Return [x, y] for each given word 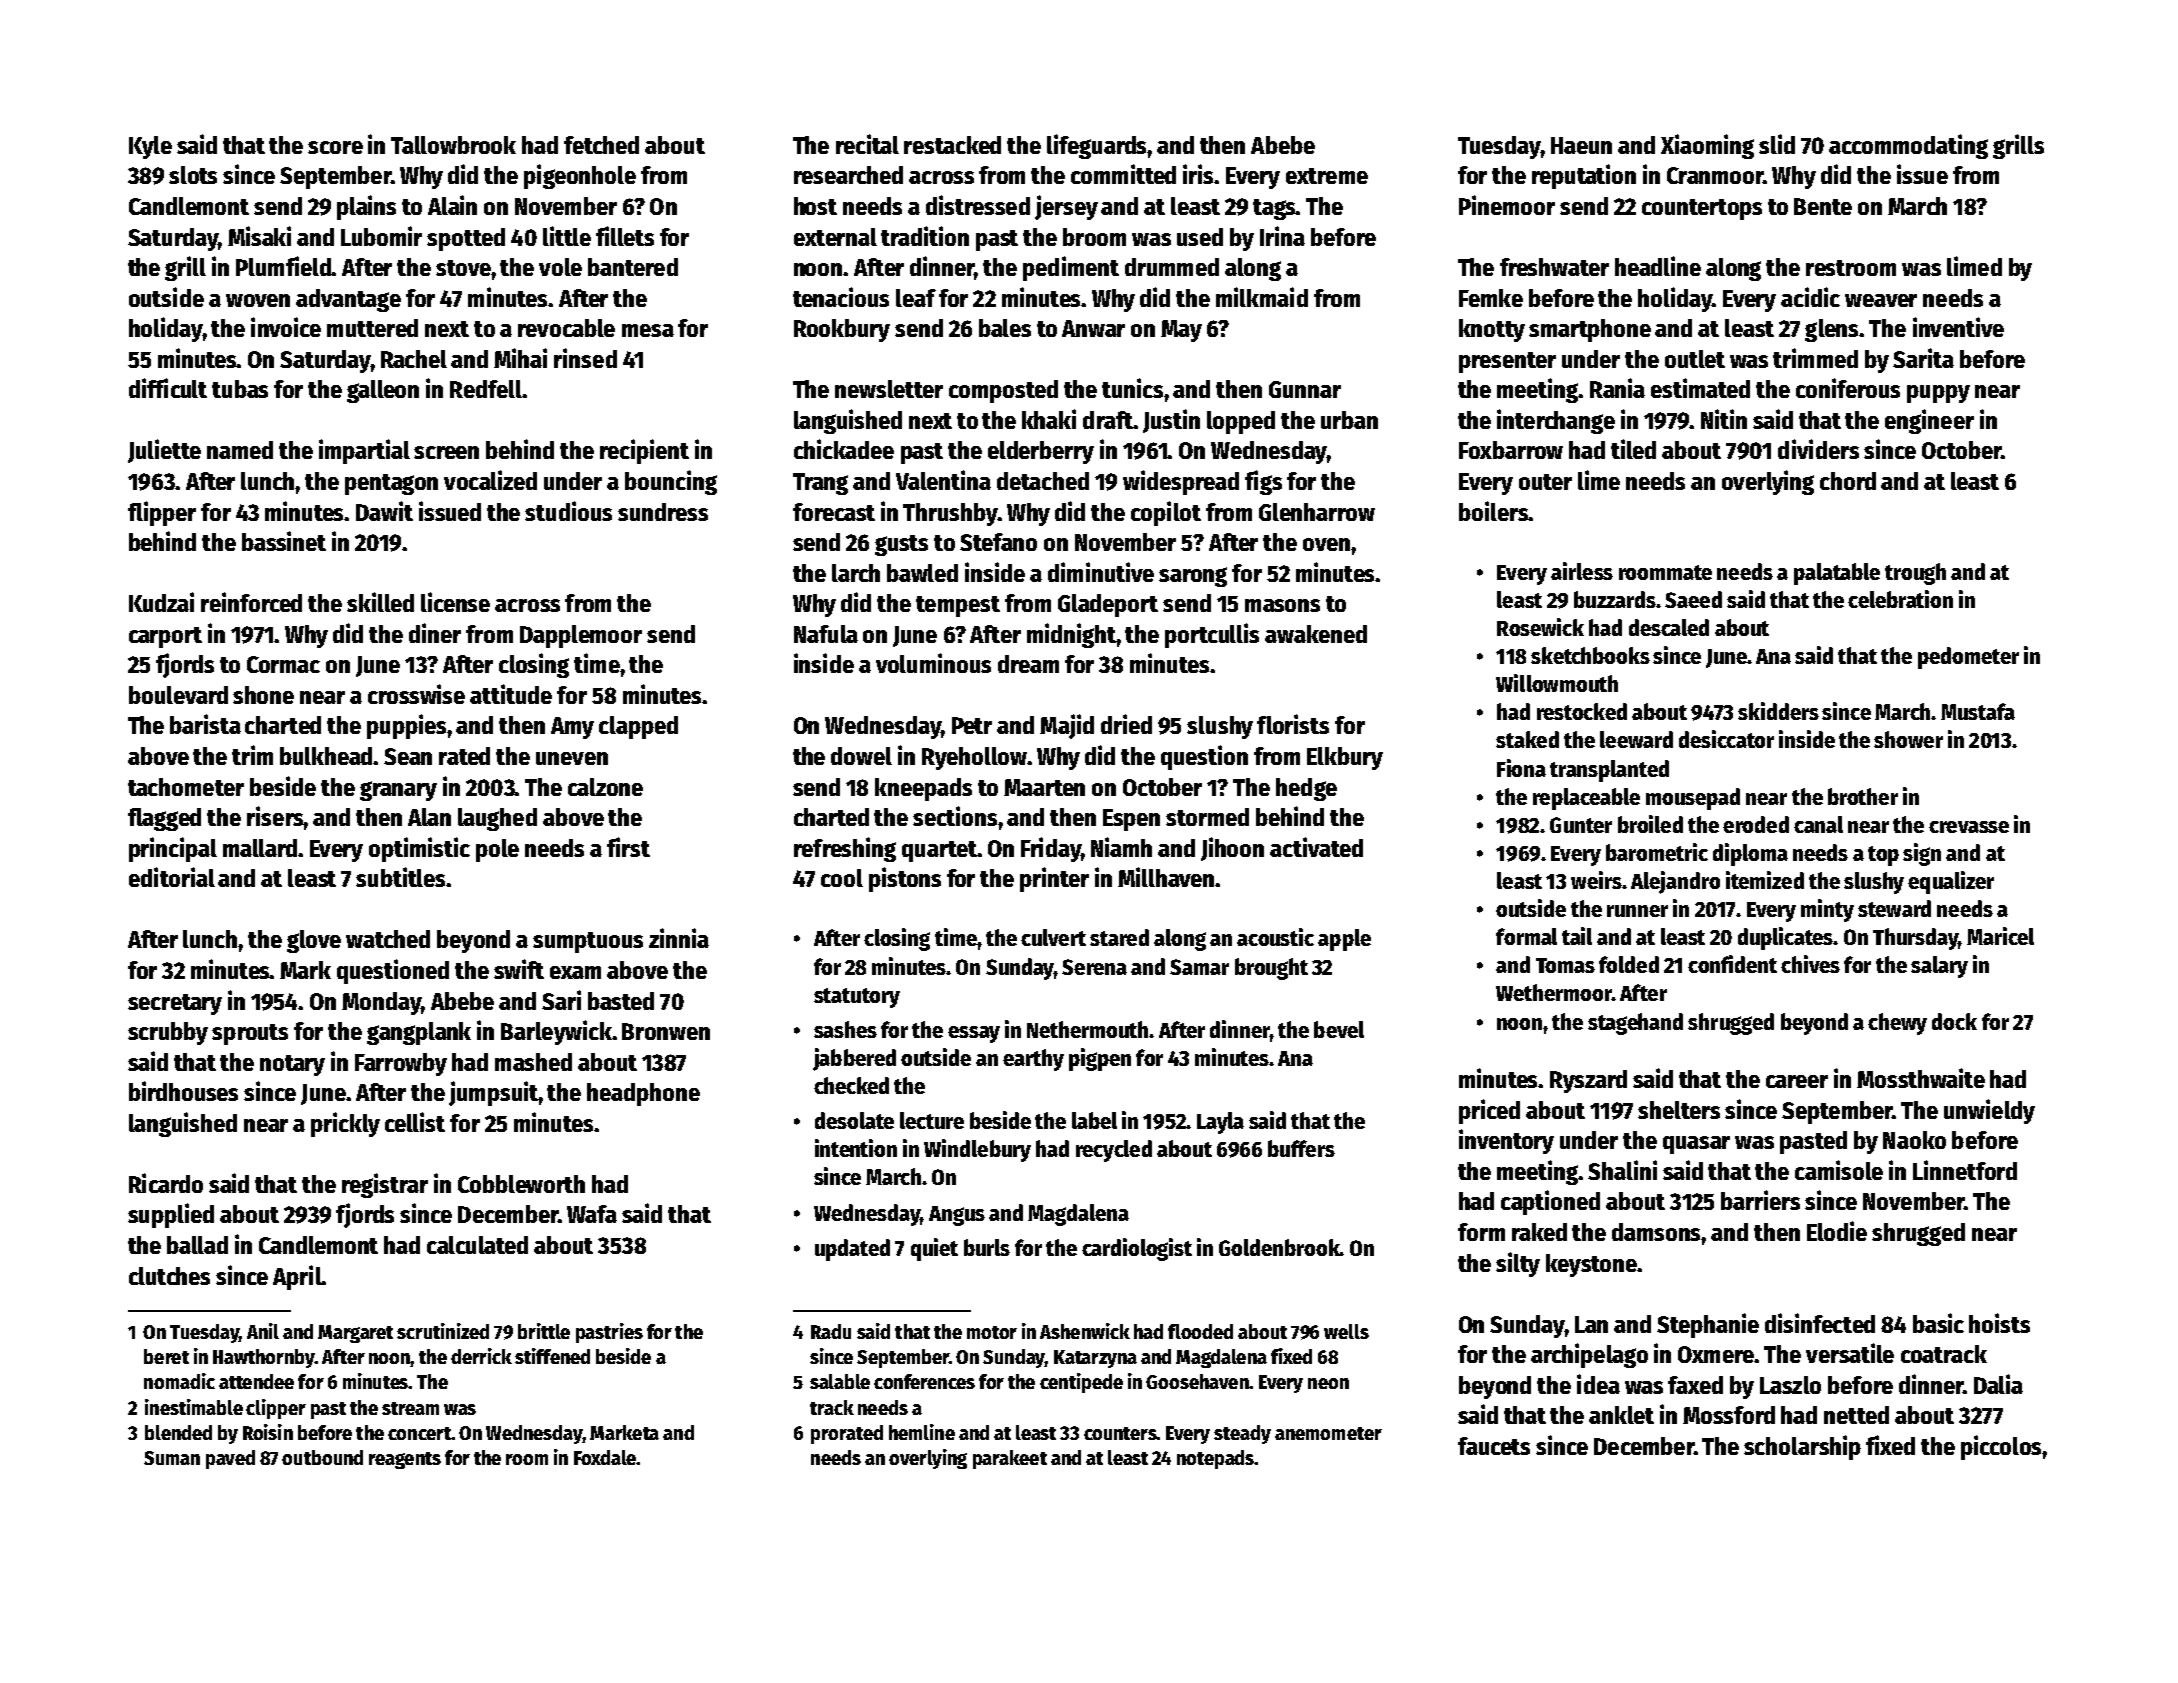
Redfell [486, 389]
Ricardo [166, 1183]
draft [1108, 420]
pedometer [1968, 658]
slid [1777, 144]
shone [263, 695]
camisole [1839, 1170]
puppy [1938, 394]
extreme [1327, 176]
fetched [601, 145]
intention [856, 1148]
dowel [861, 756]
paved [230, 1459]
